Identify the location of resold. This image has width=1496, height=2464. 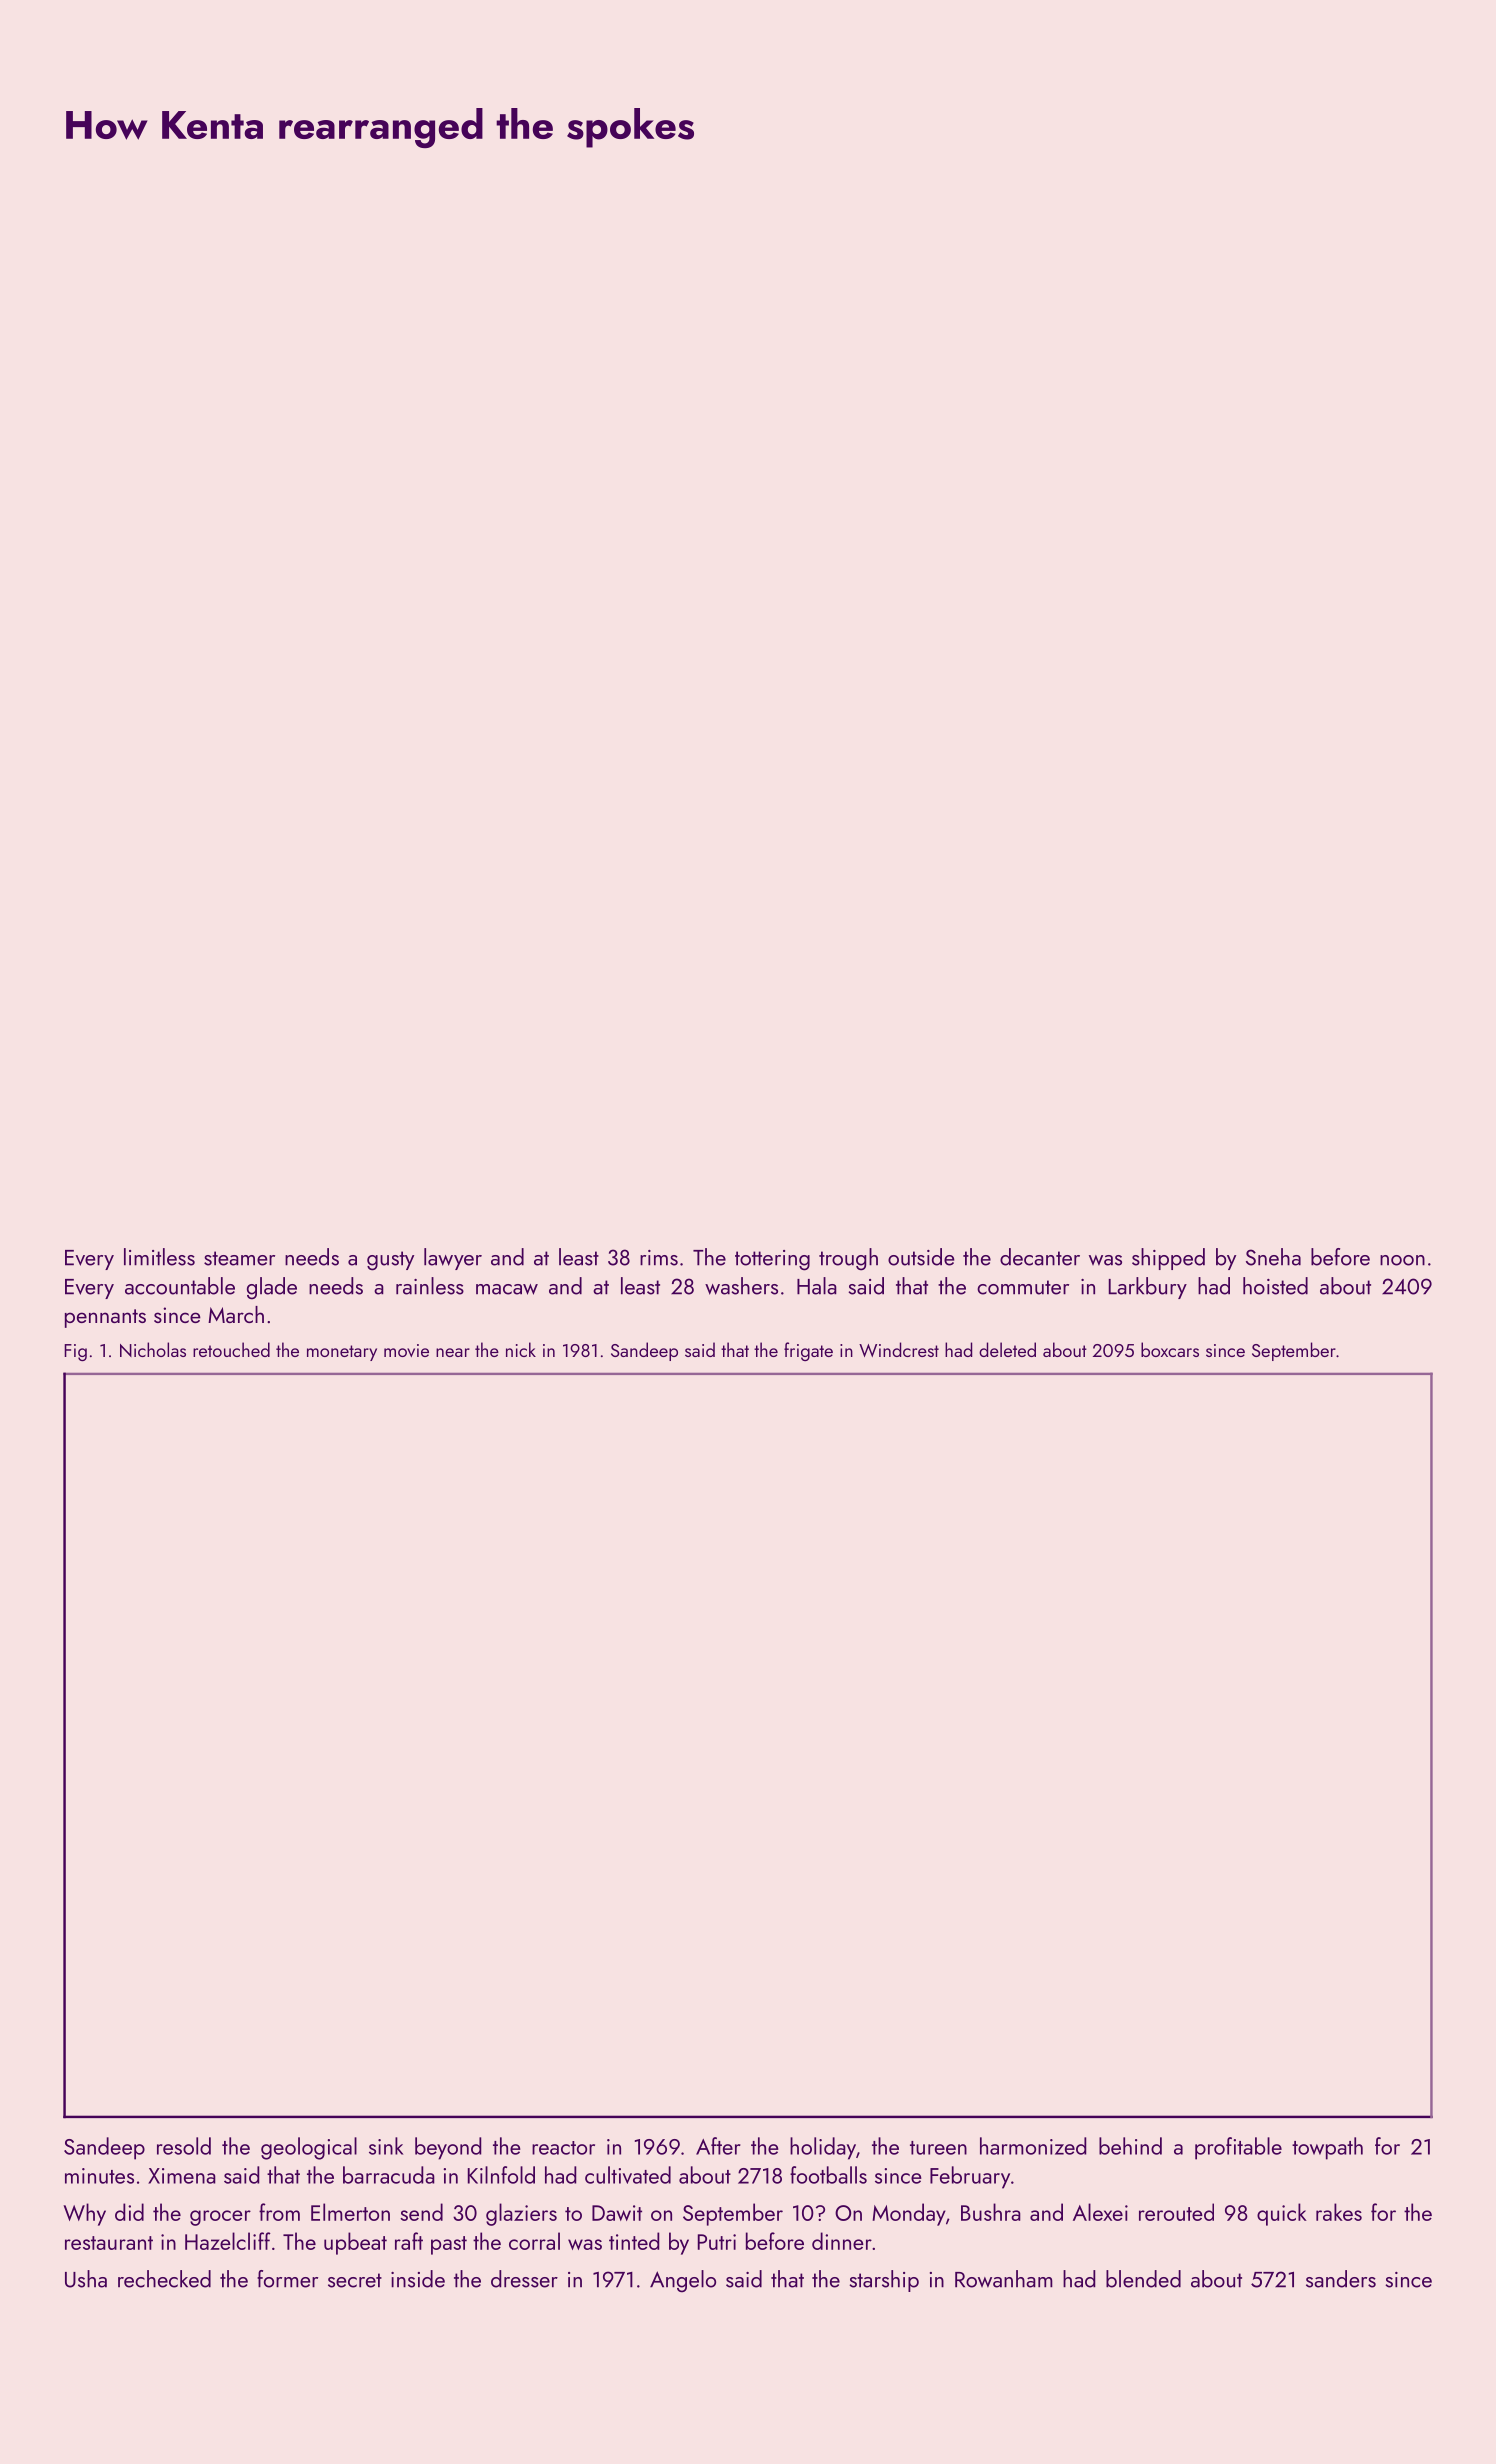
(184, 2146).
